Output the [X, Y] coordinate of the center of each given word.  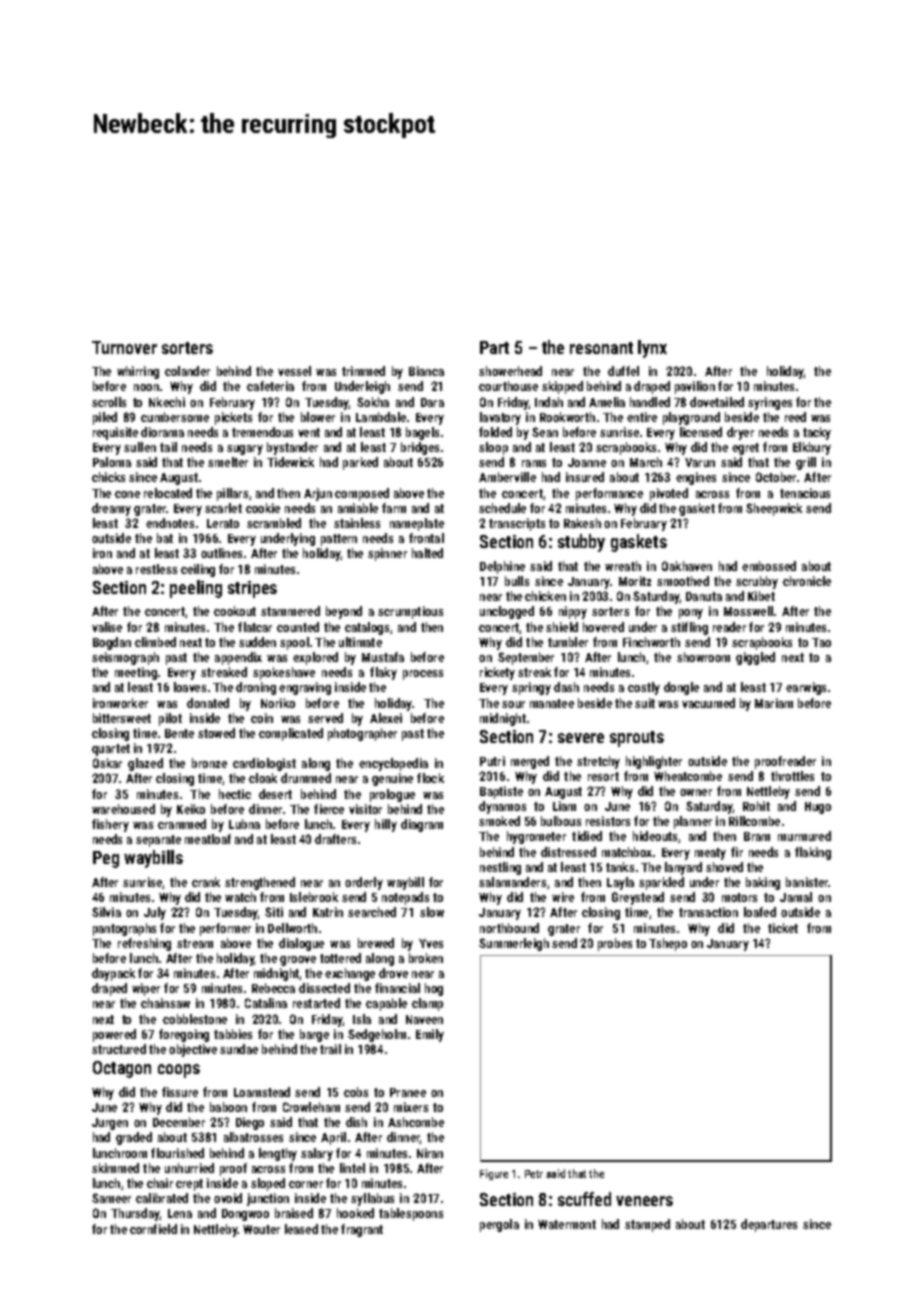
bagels [422, 433]
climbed [155, 642]
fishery [110, 825]
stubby [581, 543]
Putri [492, 761]
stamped [647, 1225]
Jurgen [110, 1124]
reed [795, 417]
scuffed [584, 1199]
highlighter [654, 762]
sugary [245, 450]
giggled [755, 658]
